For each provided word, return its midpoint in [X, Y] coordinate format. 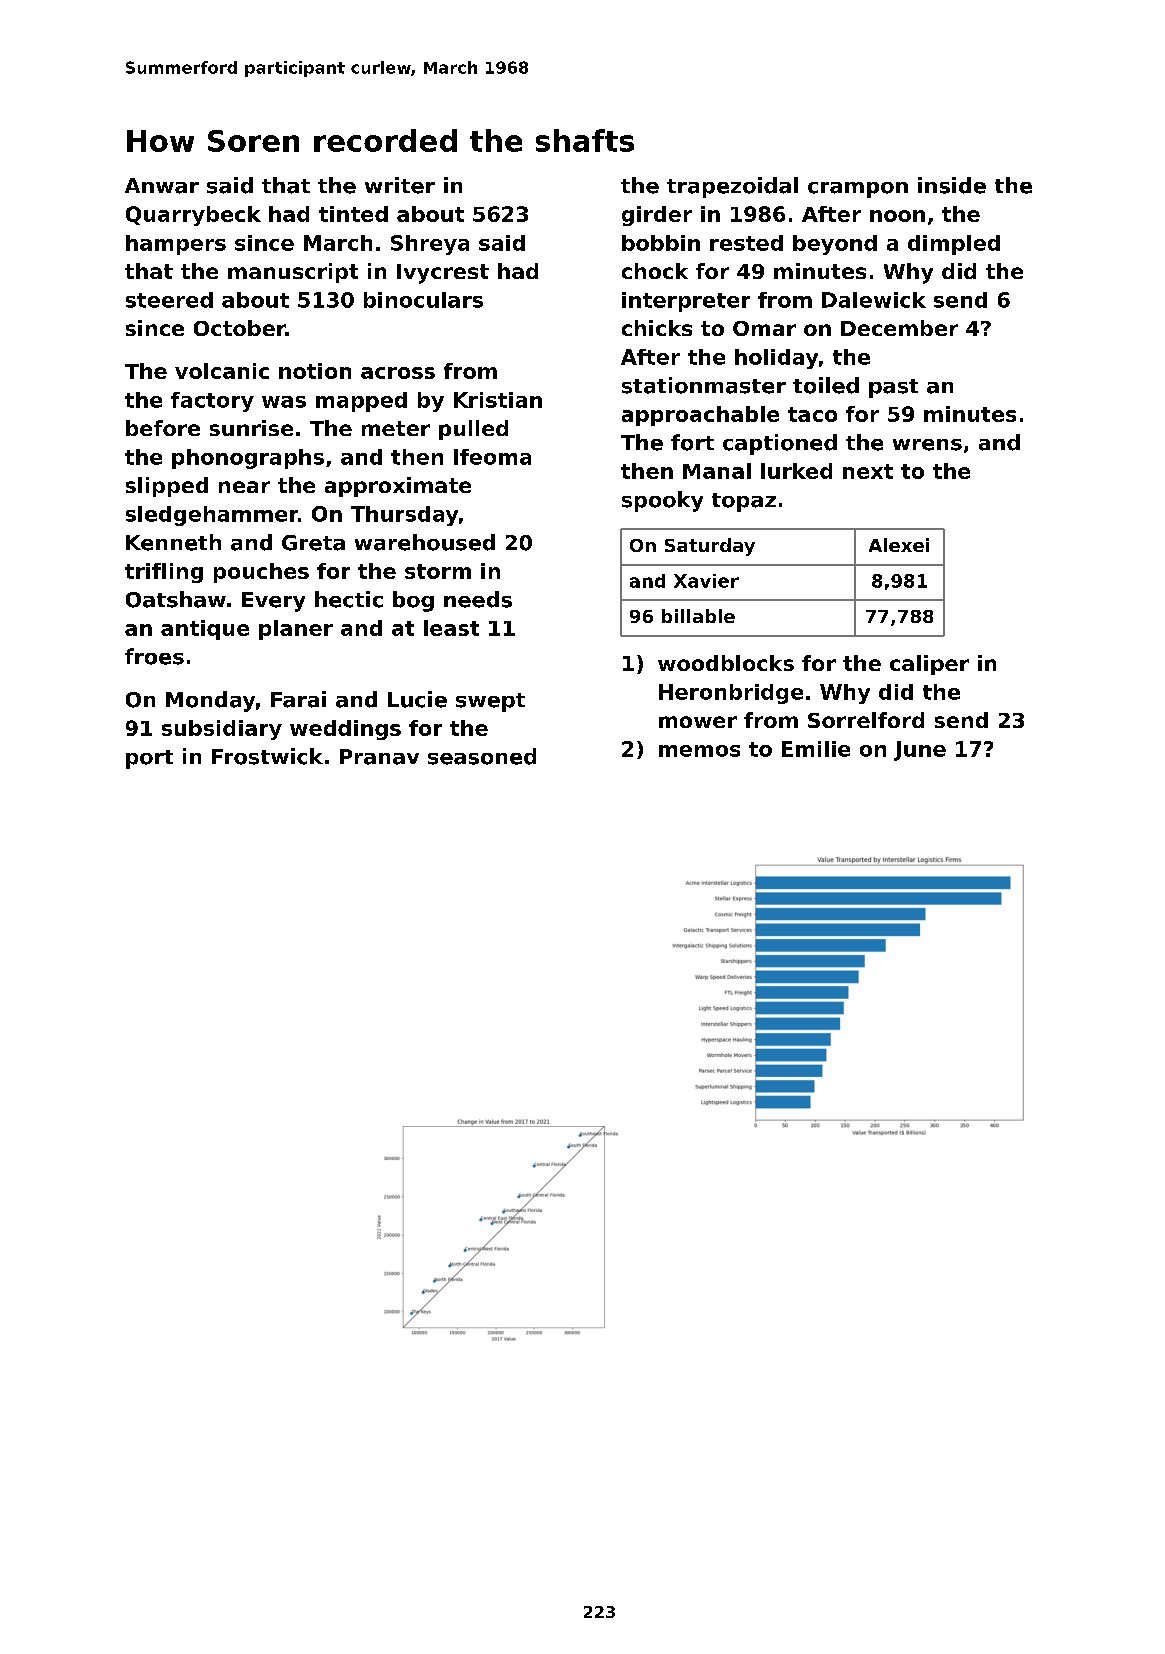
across [398, 373]
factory [212, 402]
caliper [929, 665]
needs [478, 599]
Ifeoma [492, 457]
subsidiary [222, 730]
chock [655, 271]
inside [952, 185]
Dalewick [874, 300]
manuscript [293, 273]
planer [296, 630]
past [893, 388]
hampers [176, 245]
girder [657, 216]
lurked [796, 471]
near [244, 487]
